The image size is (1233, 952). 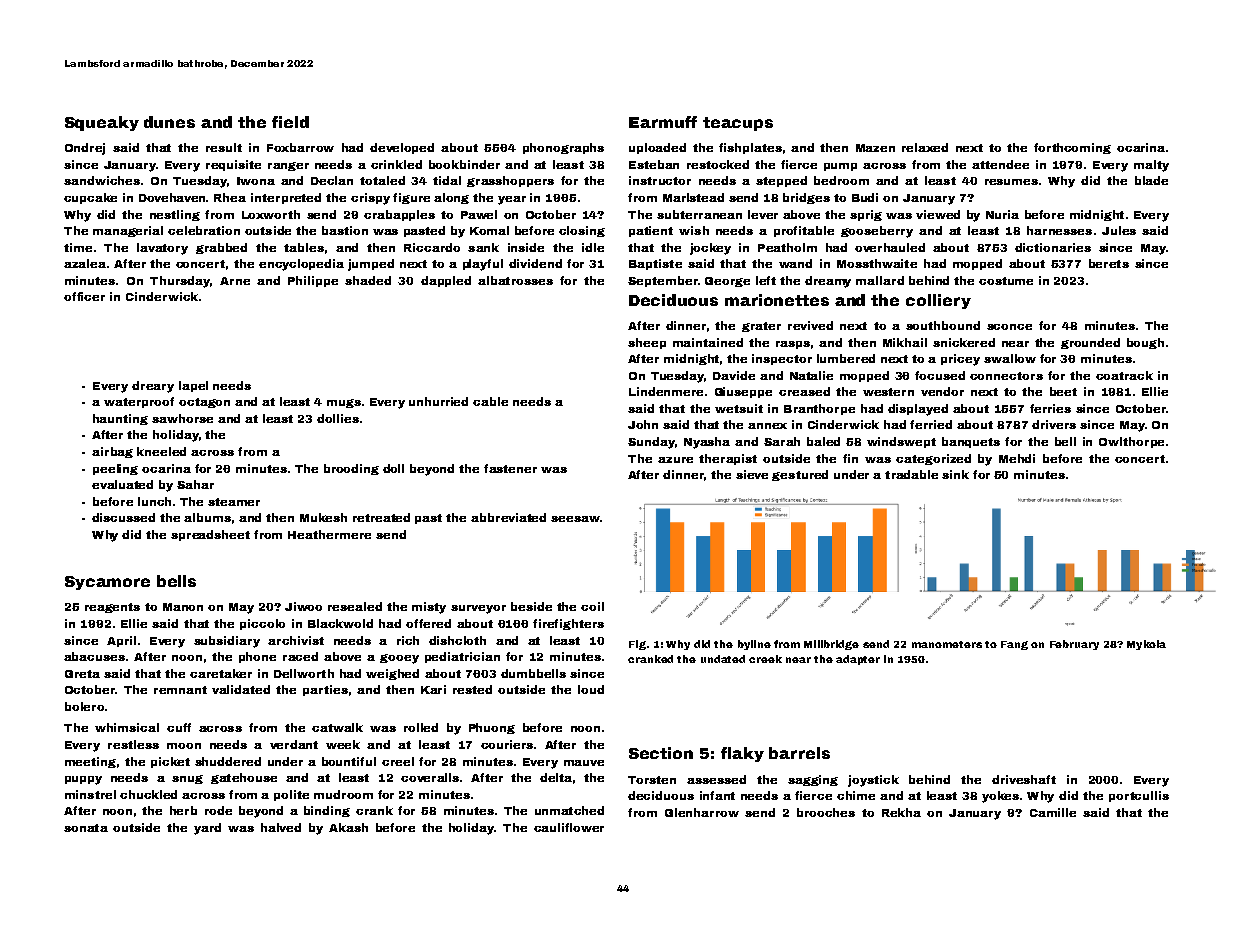 I want to click on yard, so click(x=207, y=829).
